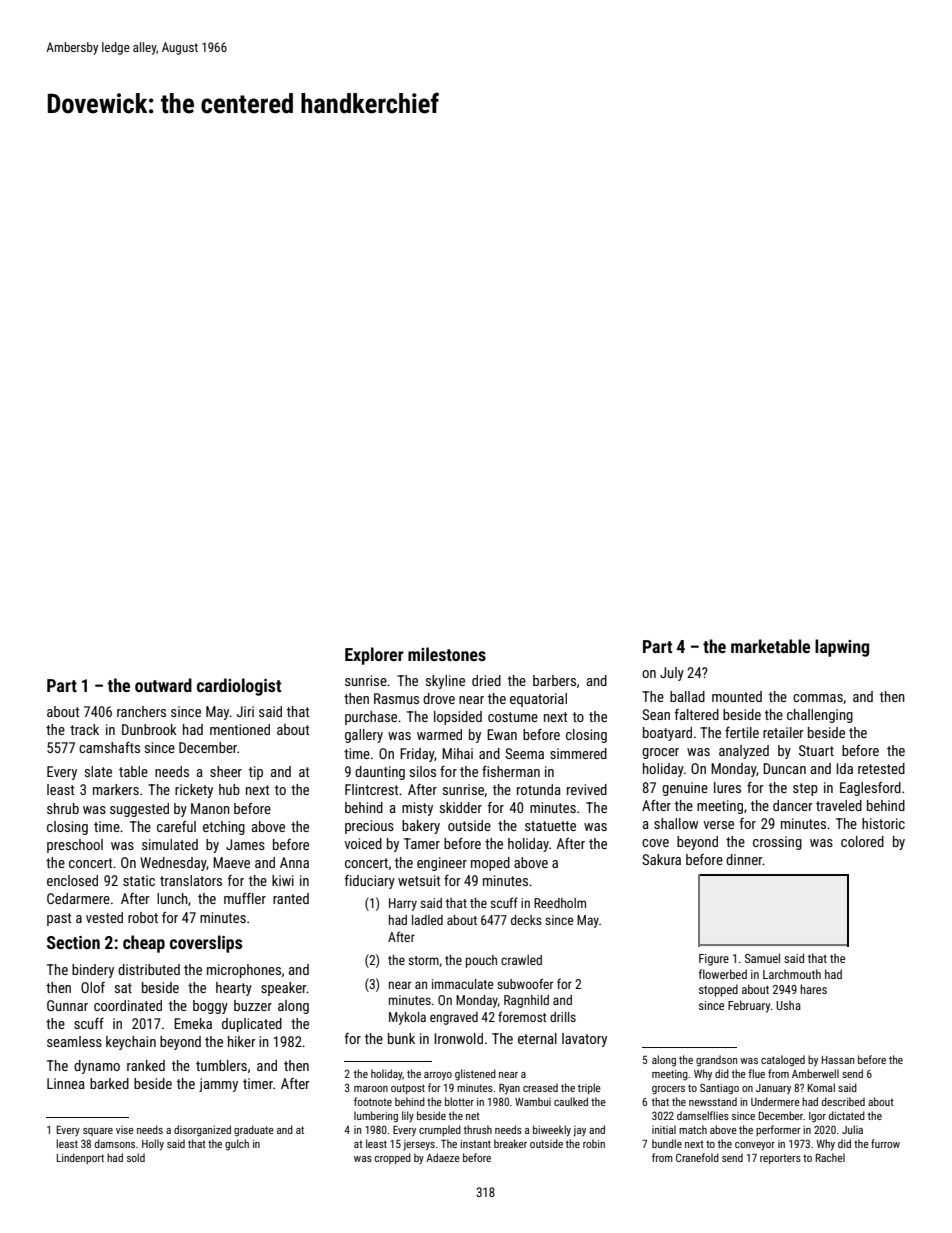  I want to click on seamless, so click(74, 1041).
